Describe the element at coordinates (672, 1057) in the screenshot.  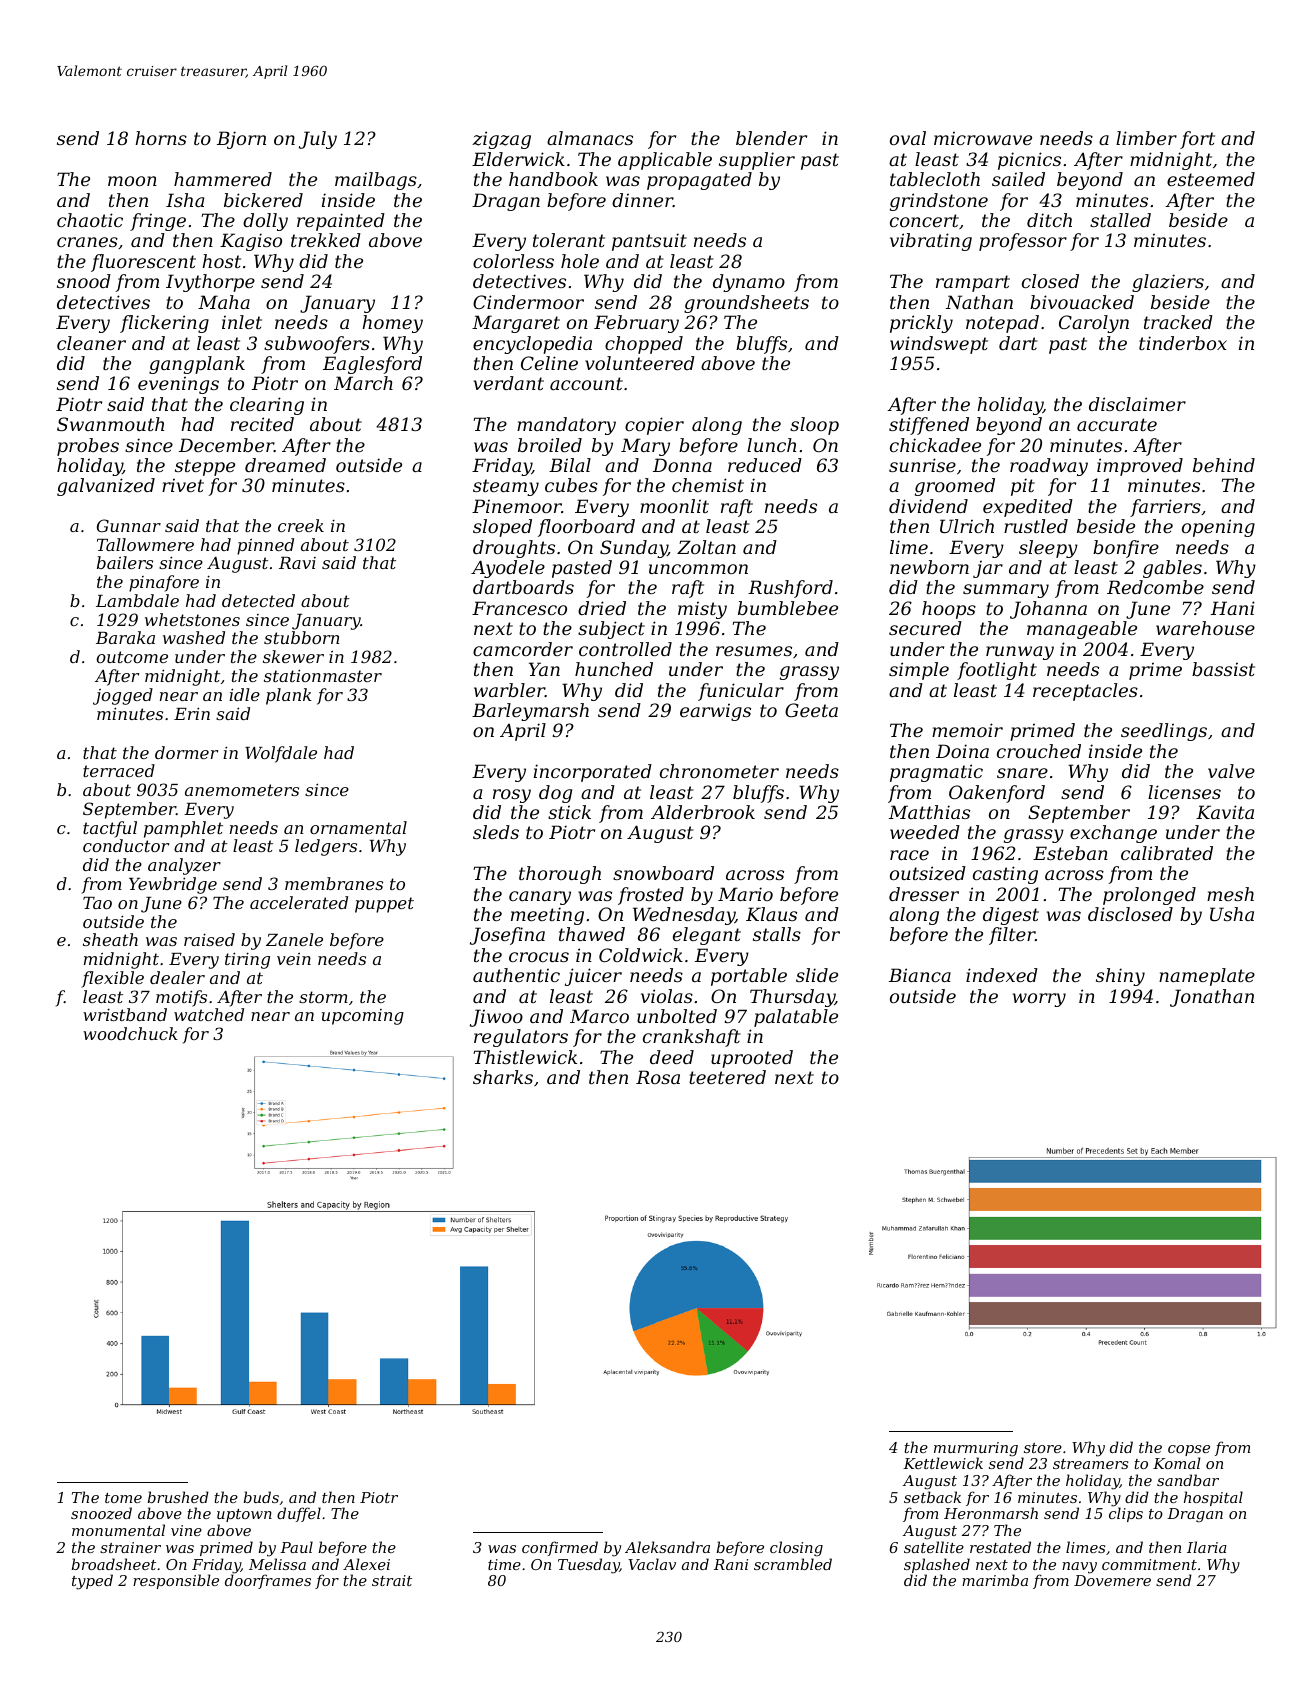
I see `deed` at that location.
